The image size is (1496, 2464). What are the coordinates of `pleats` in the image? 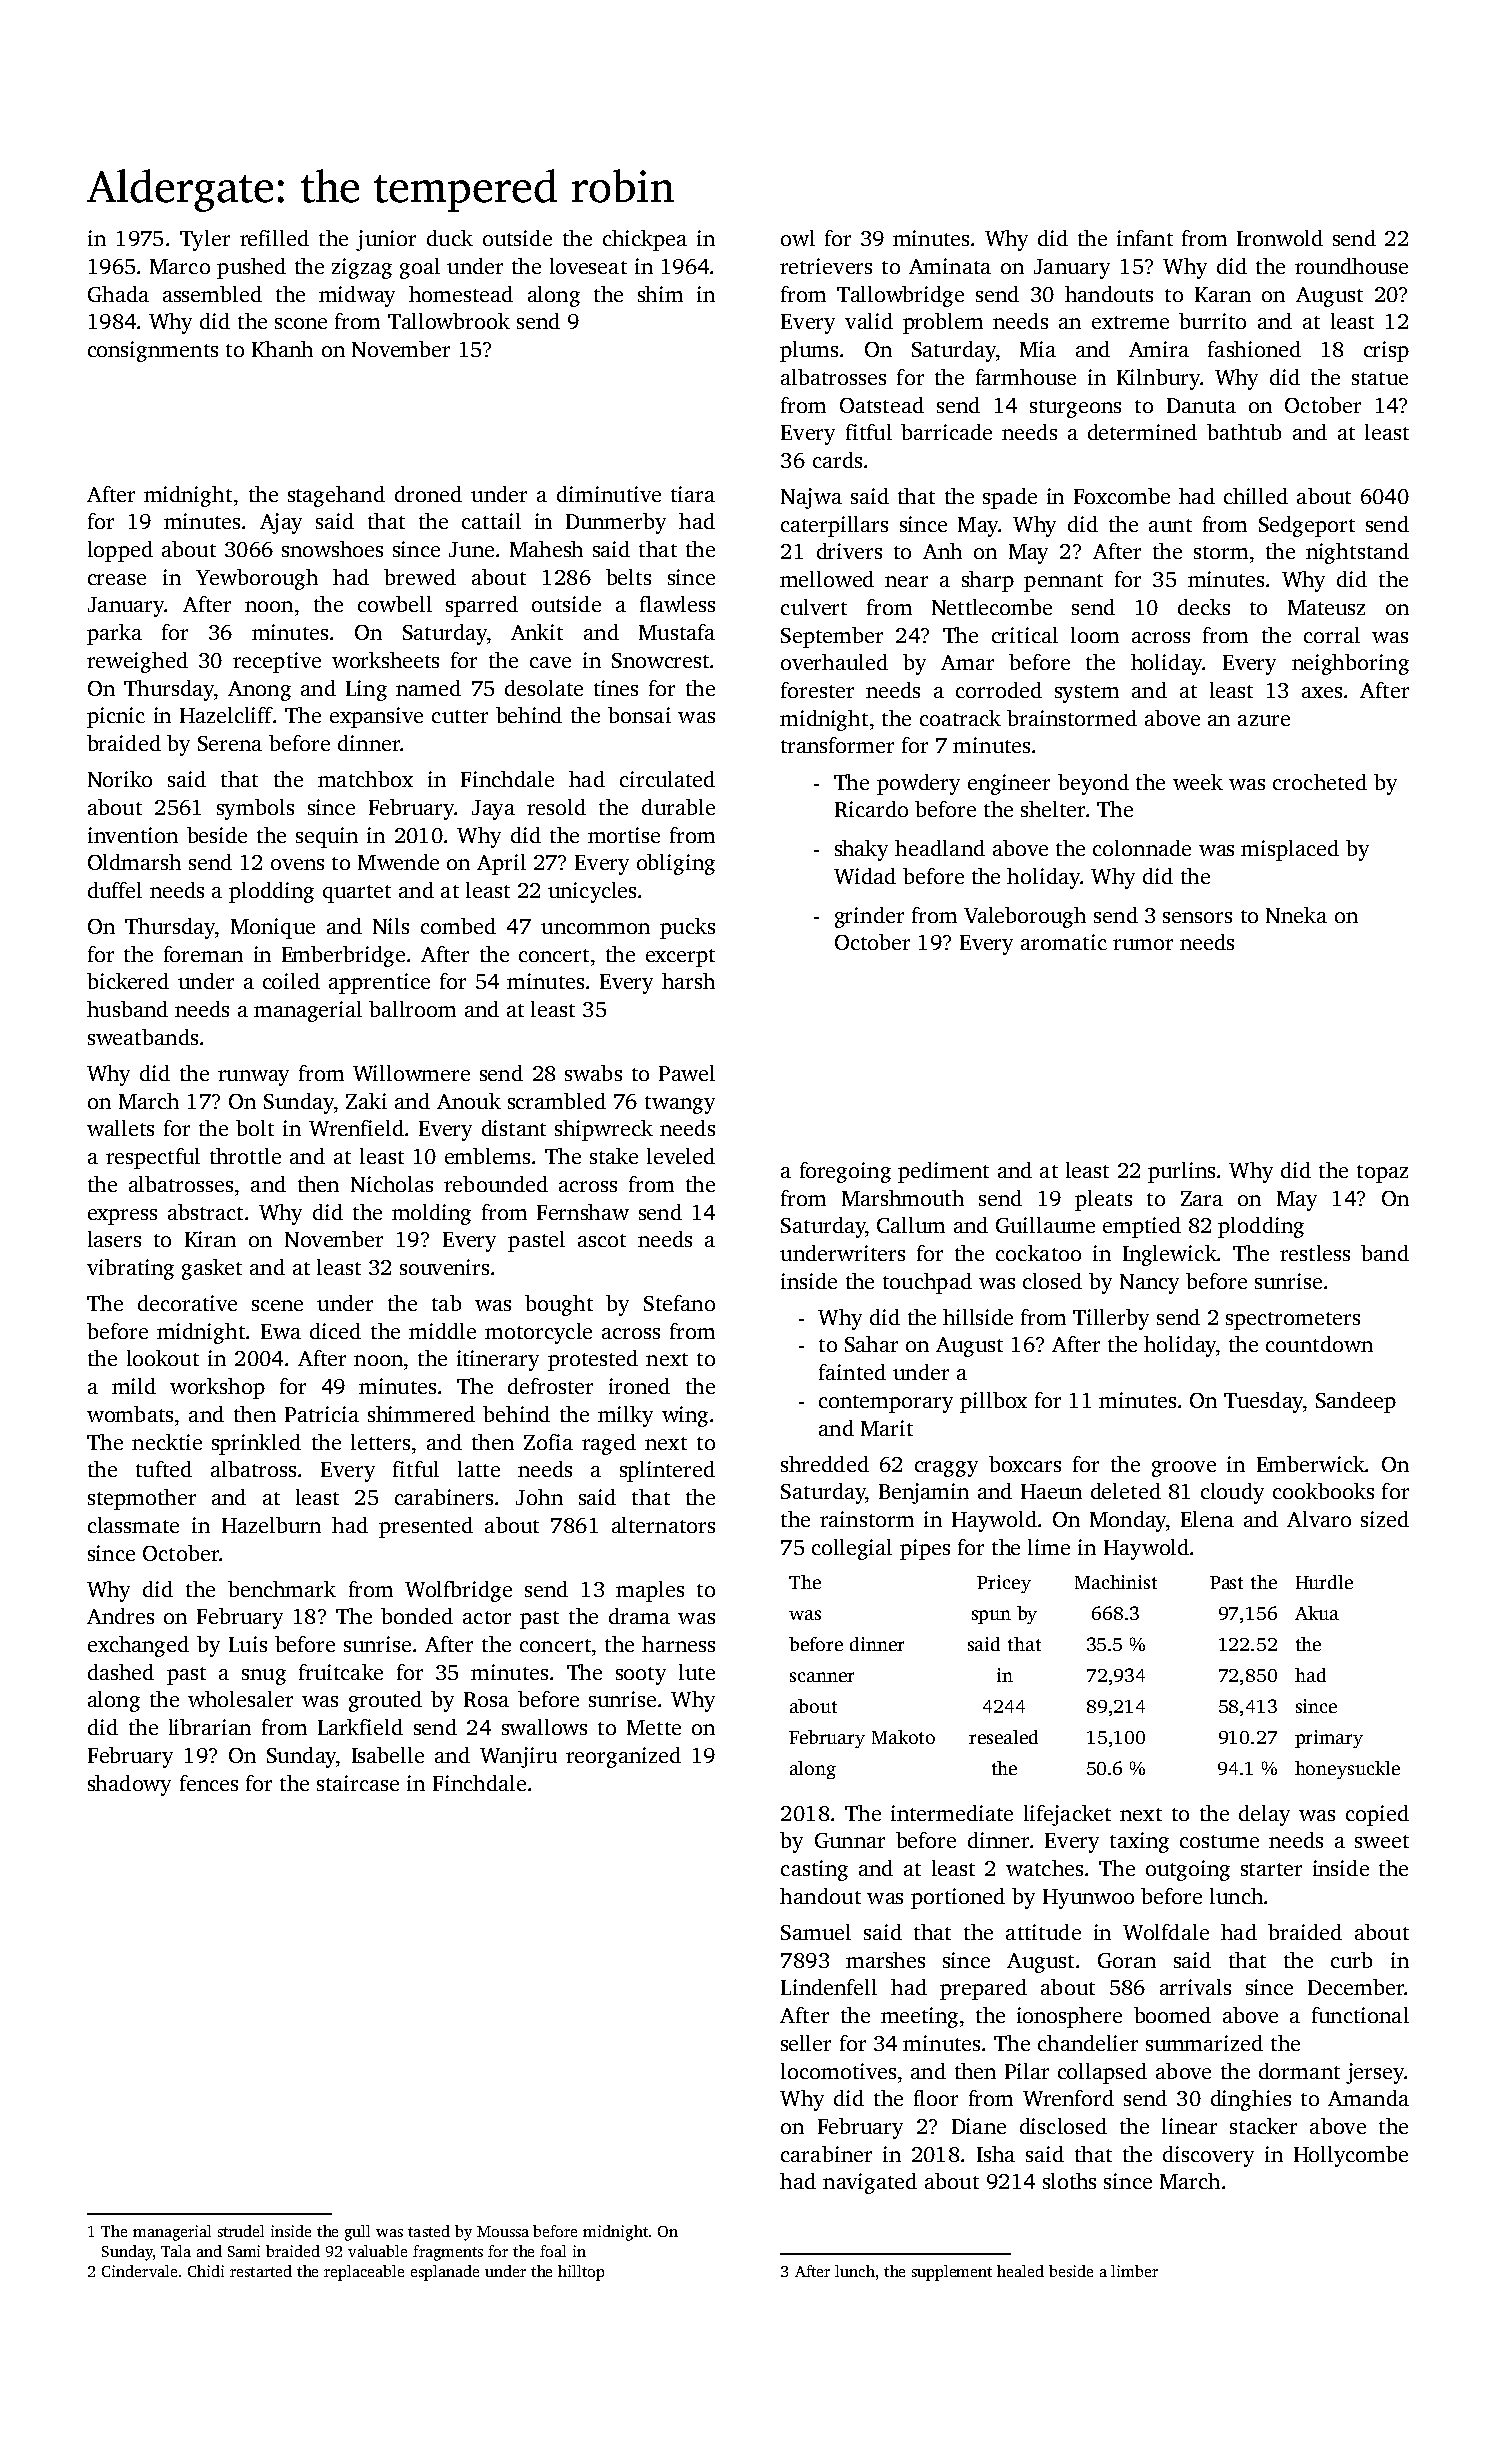 It's located at (1103, 1200).
